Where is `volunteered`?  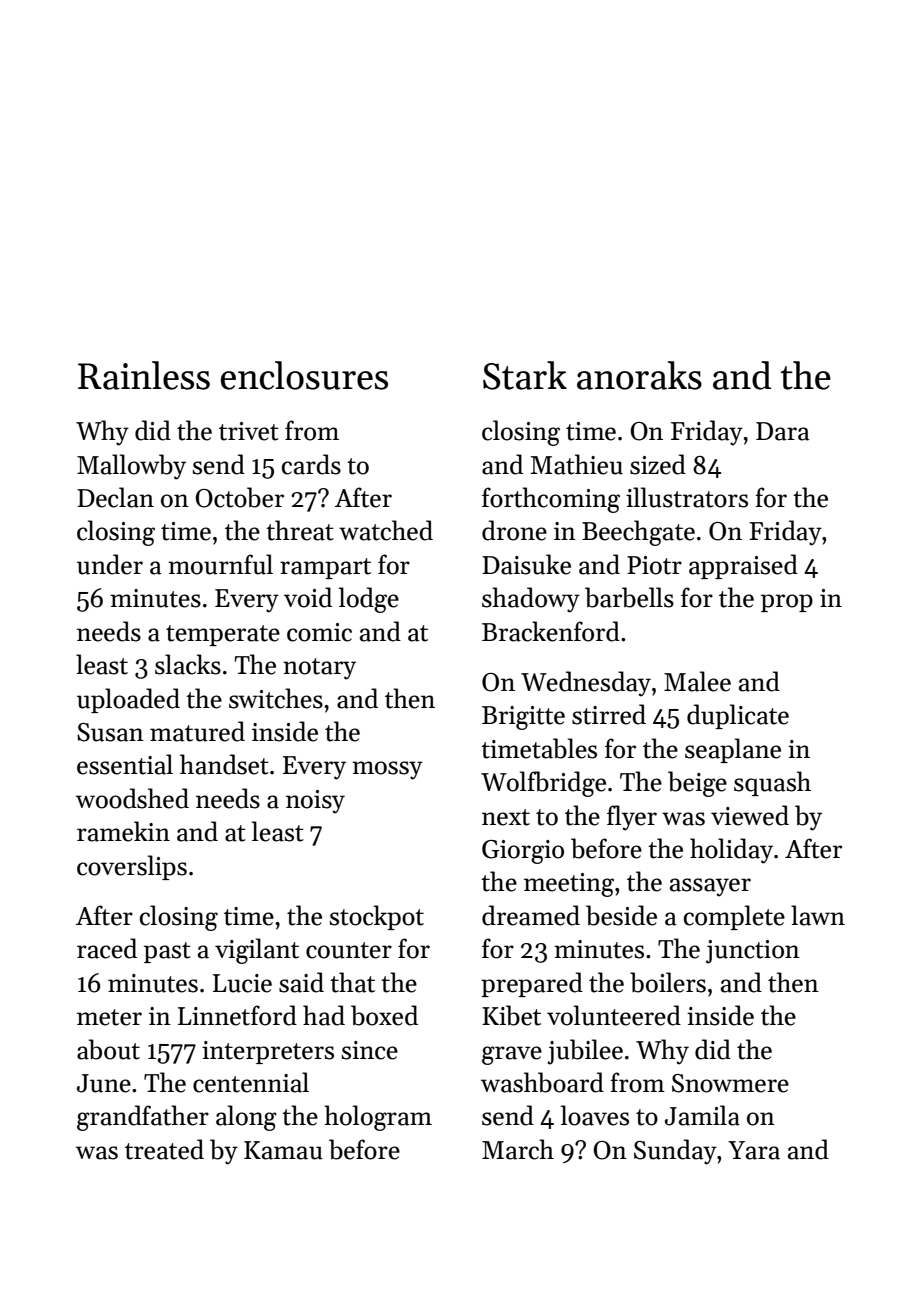
volunteered is located at coordinates (614, 1015).
